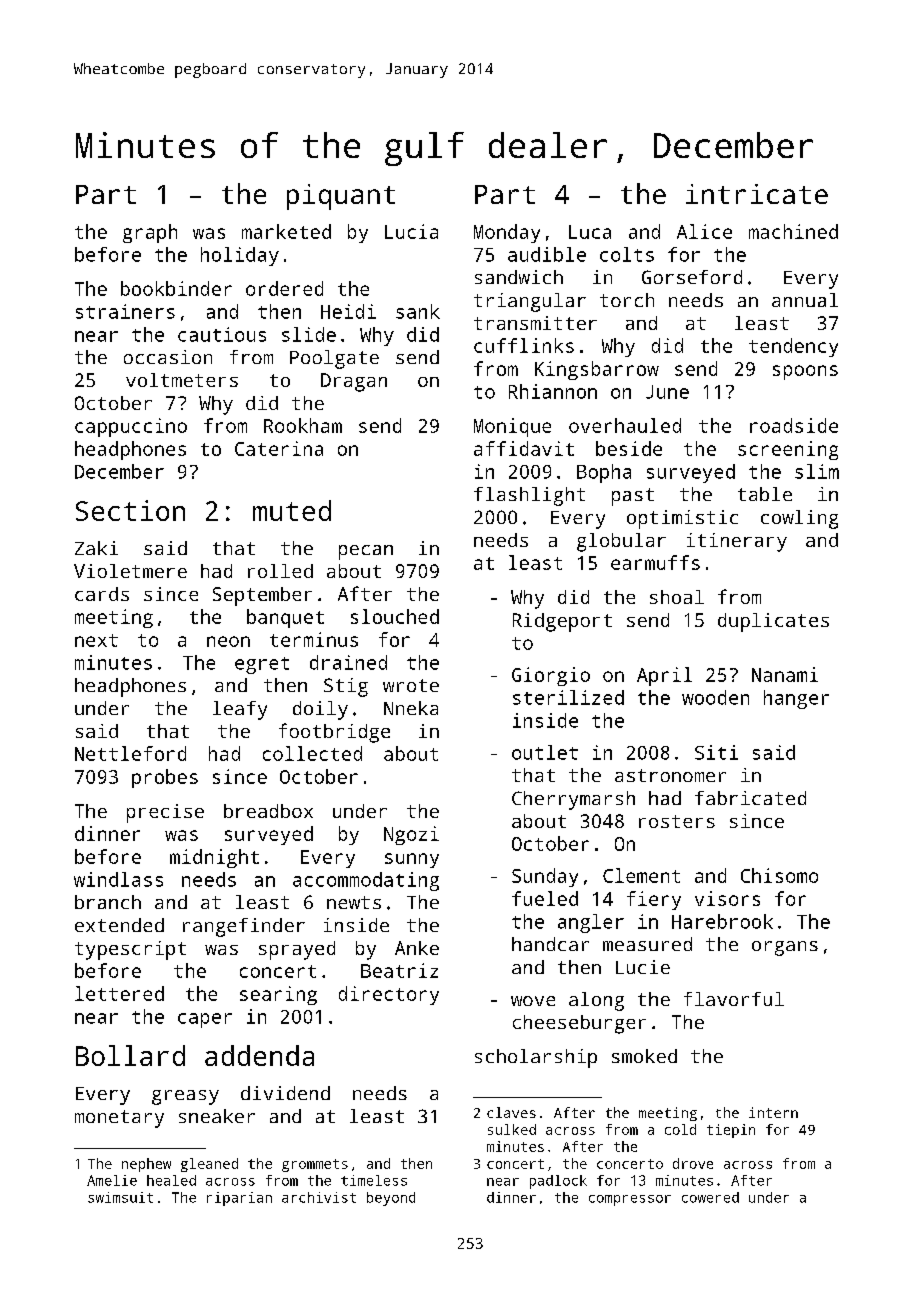 Image resolution: width=913 pixels, height=1295 pixels. What do you see at coordinates (817, 471) in the page?
I see `slim` at bounding box center [817, 471].
